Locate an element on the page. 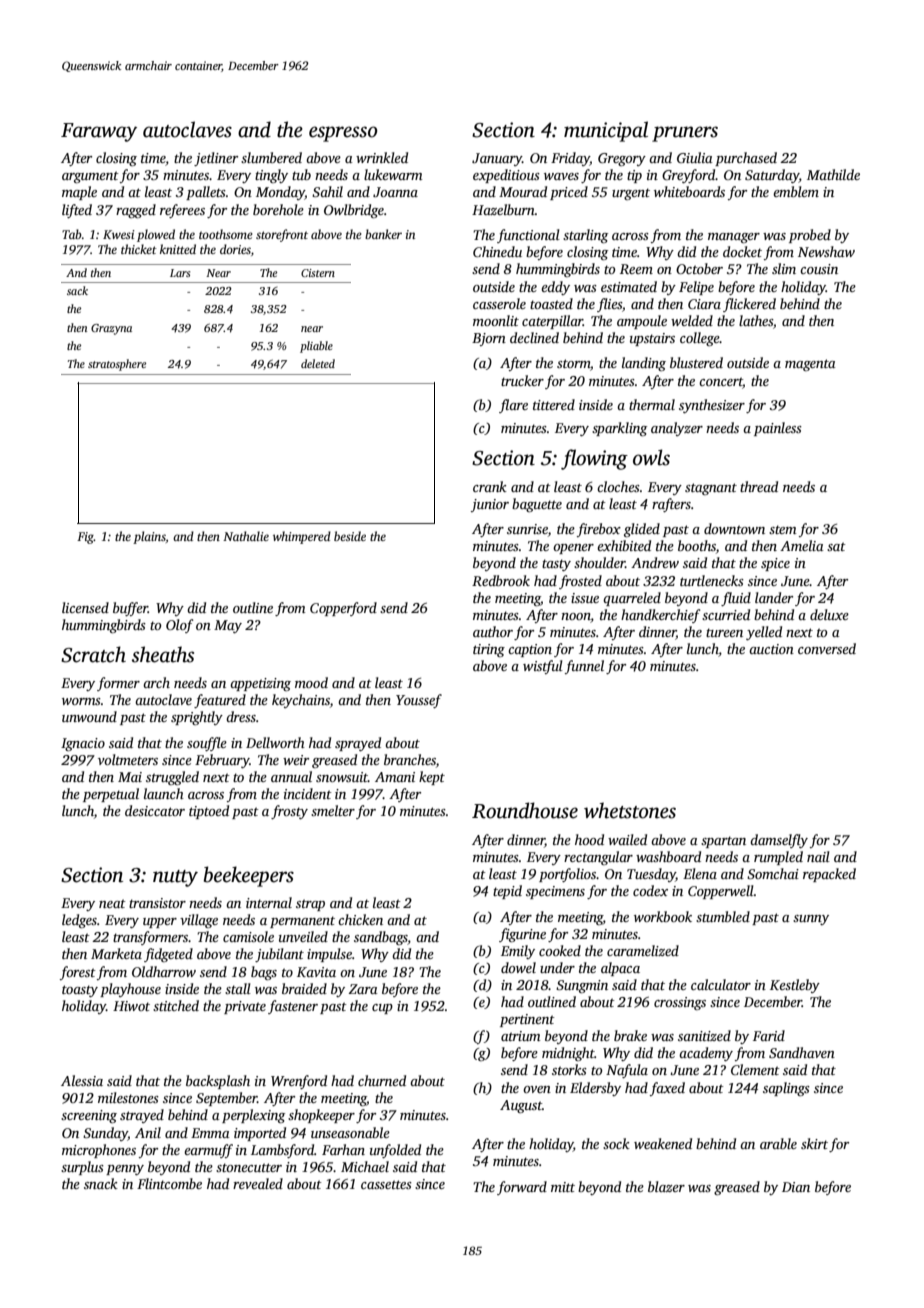 The width and height of the page is (924, 1308). cousin is located at coordinates (819, 269).
